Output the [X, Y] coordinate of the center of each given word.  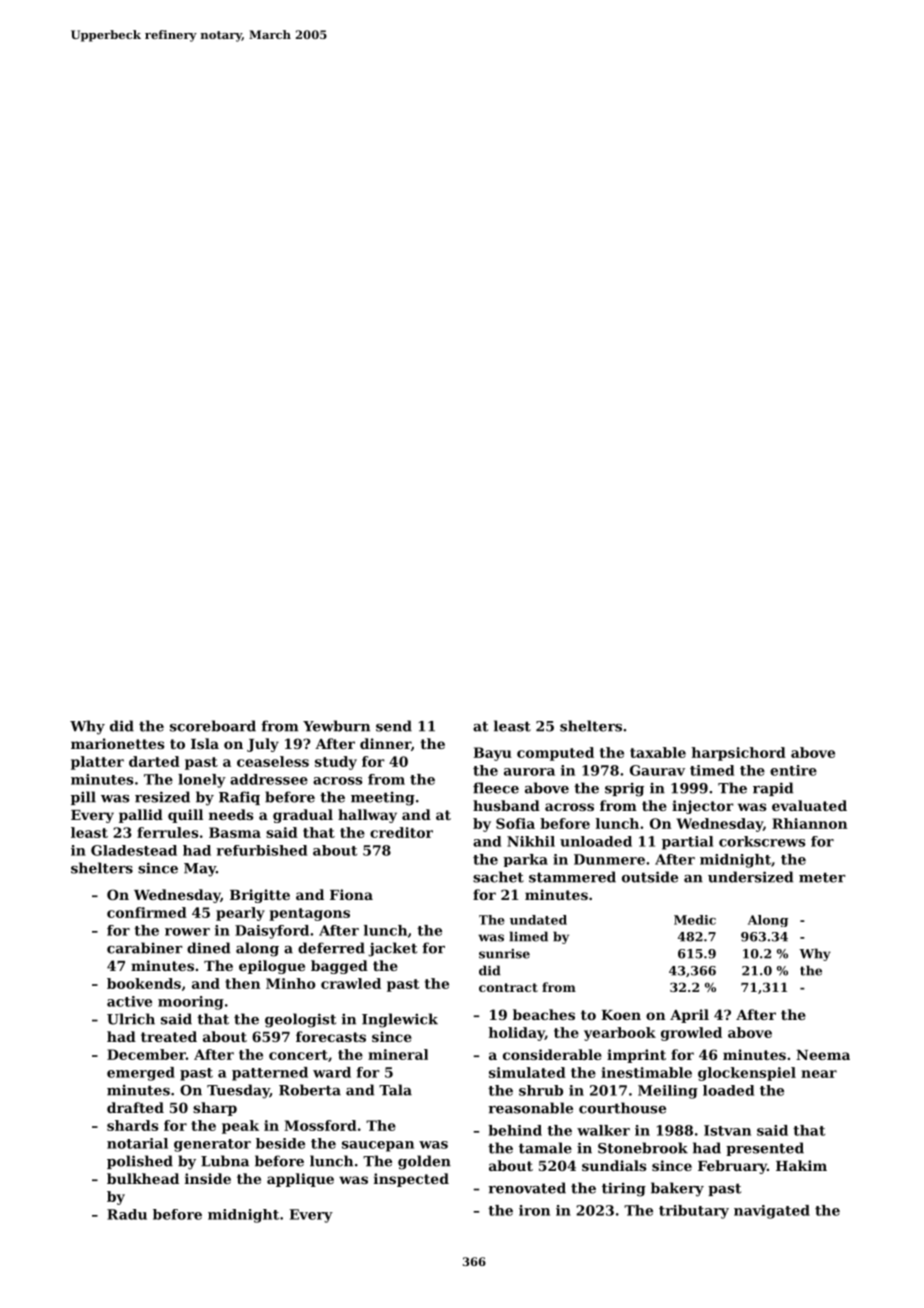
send [394, 726]
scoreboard [213, 726]
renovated [527, 1188]
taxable [658, 752]
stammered [572, 877]
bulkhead [143, 1178]
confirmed [147, 912]
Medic [695, 920]
